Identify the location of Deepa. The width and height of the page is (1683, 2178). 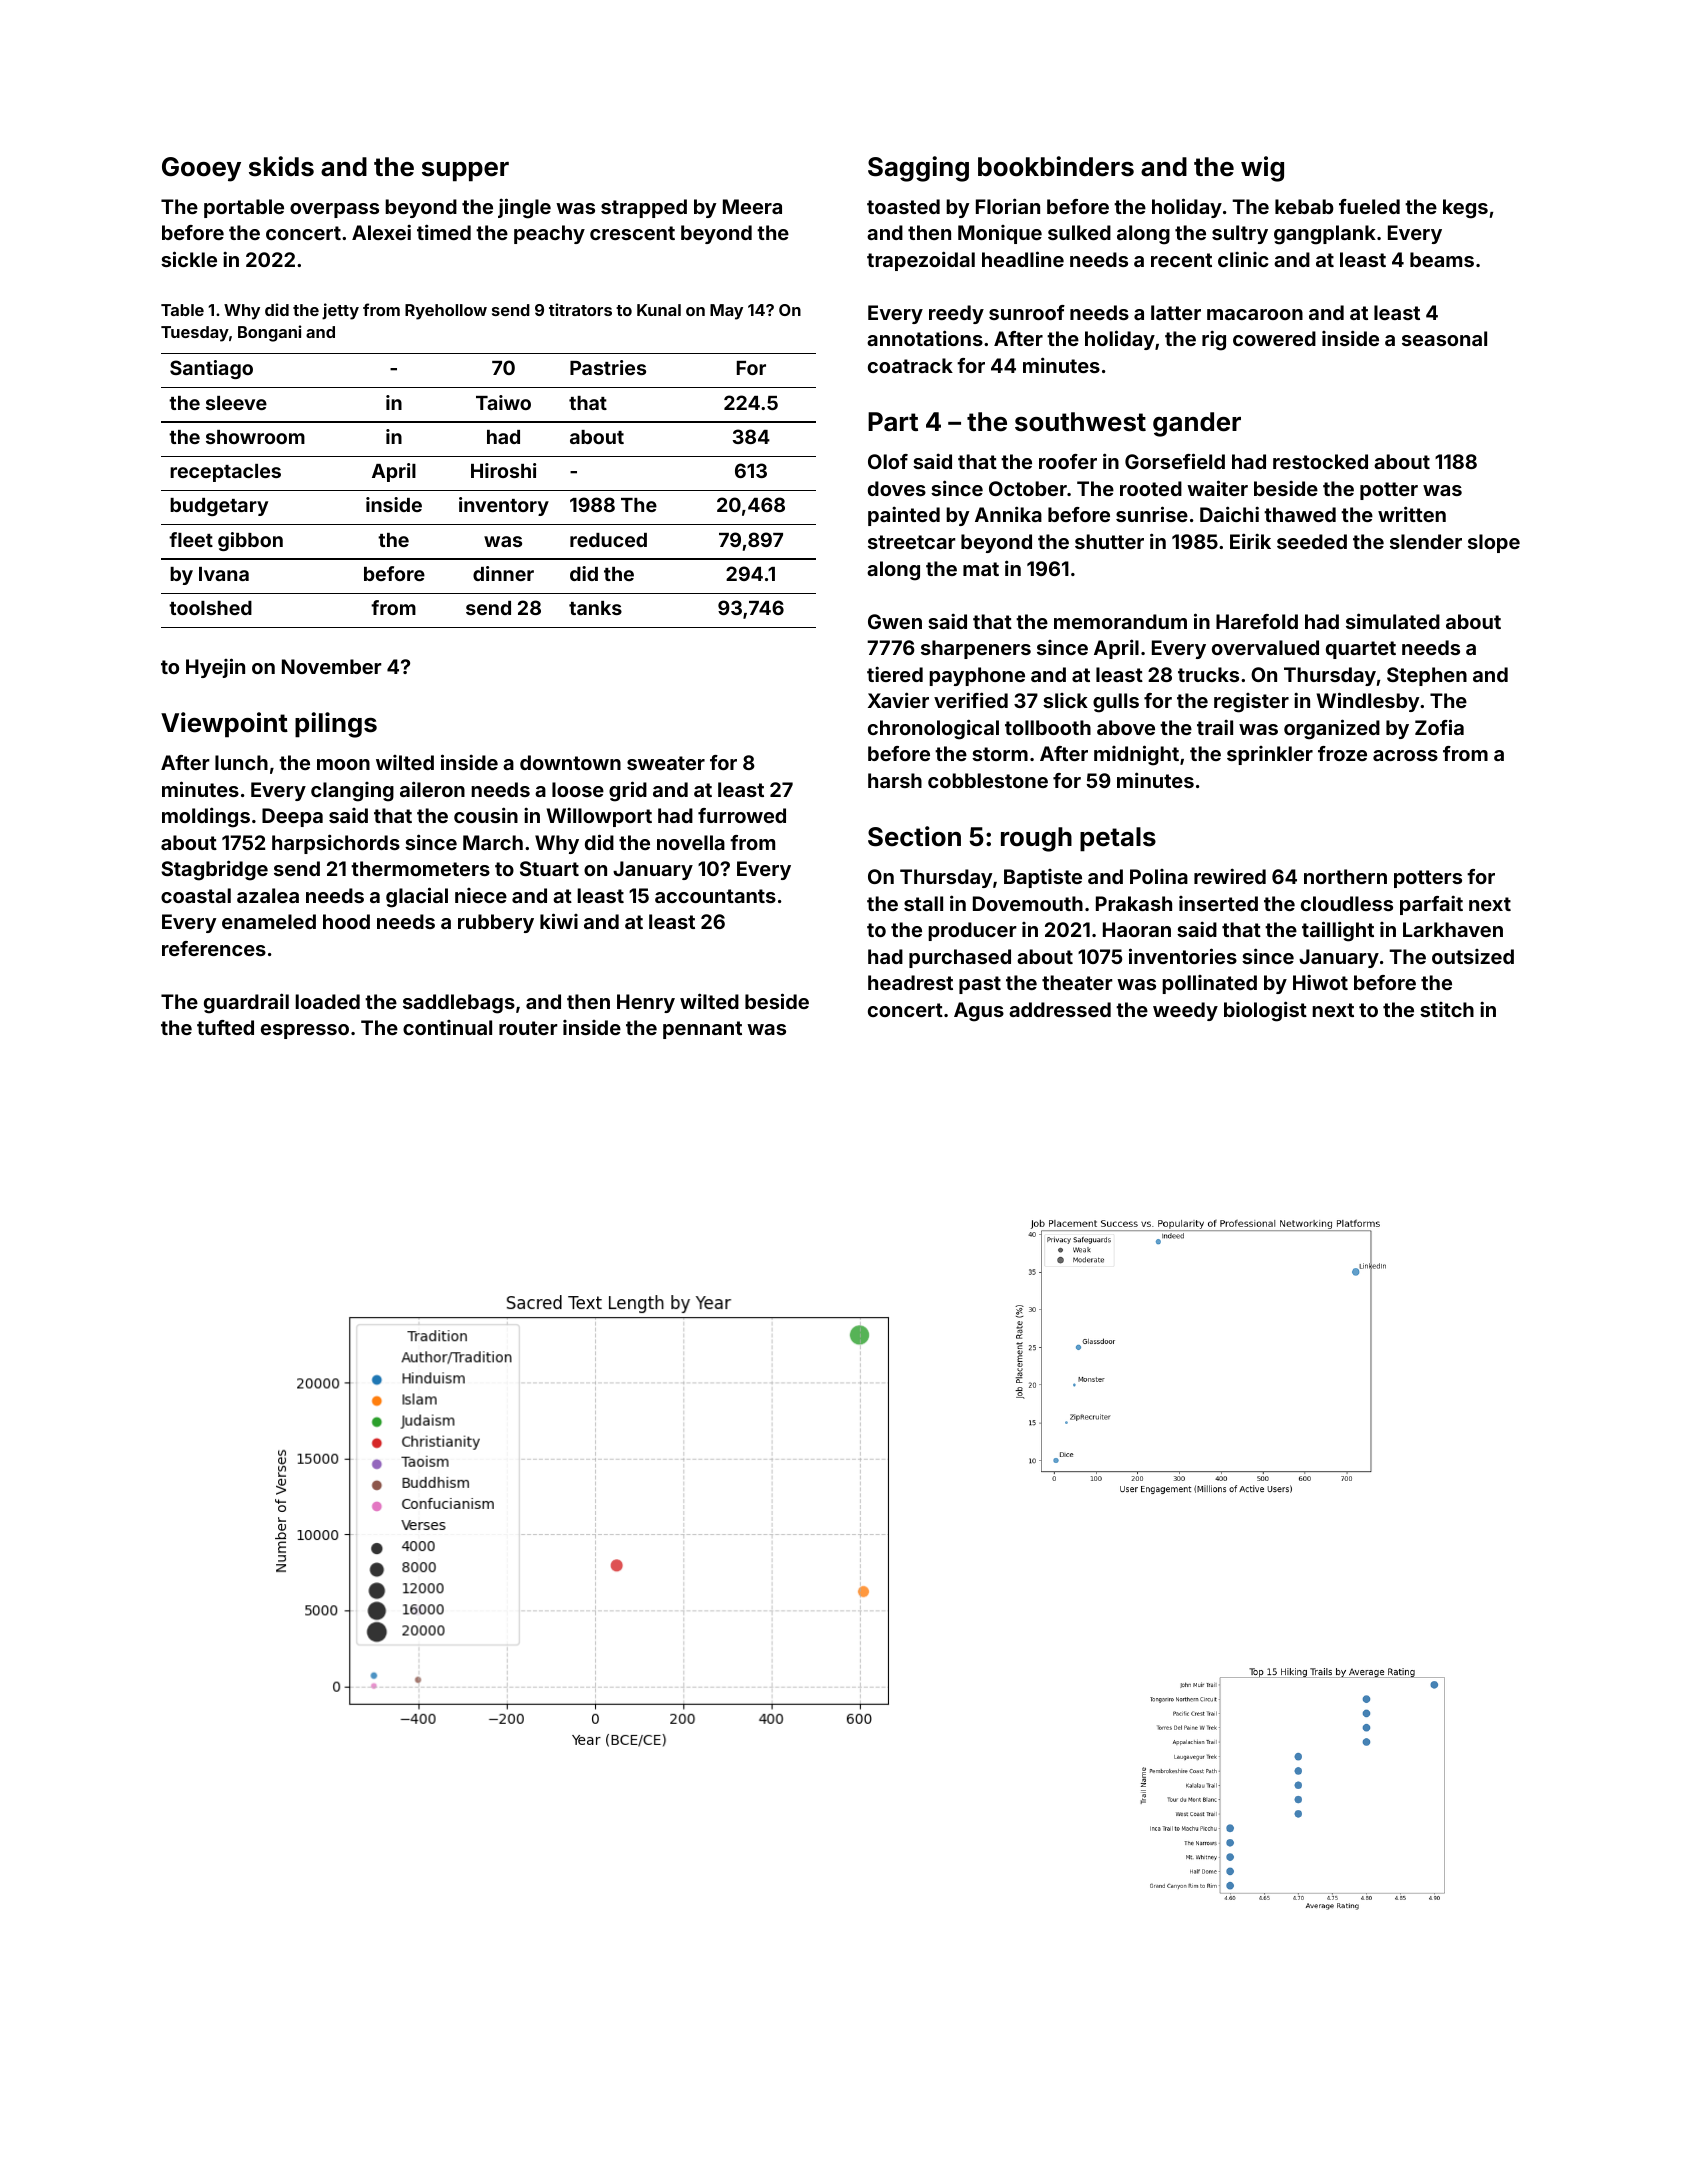
(292, 817).
